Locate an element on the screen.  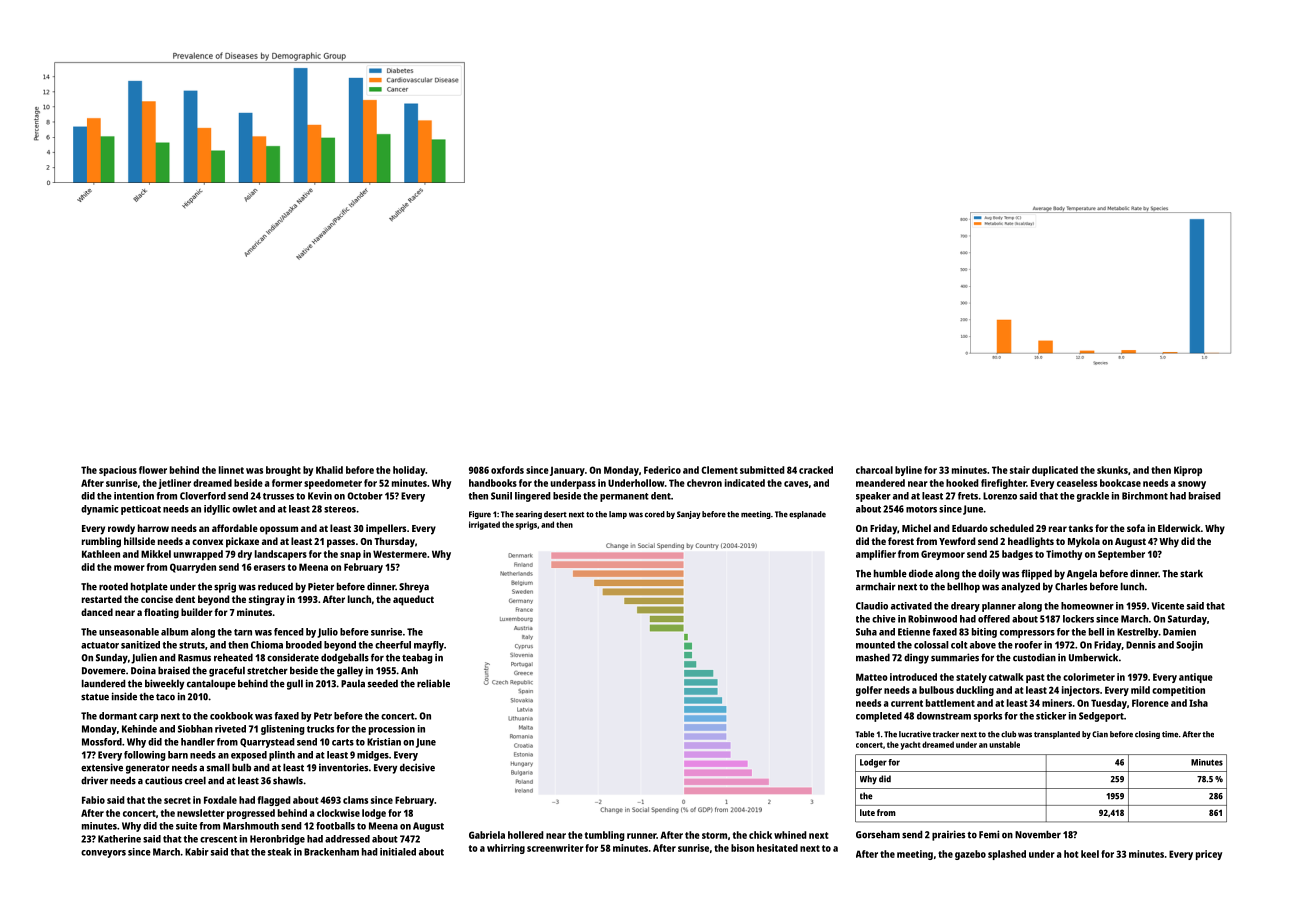
intention is located at coordinates (134, 496).
